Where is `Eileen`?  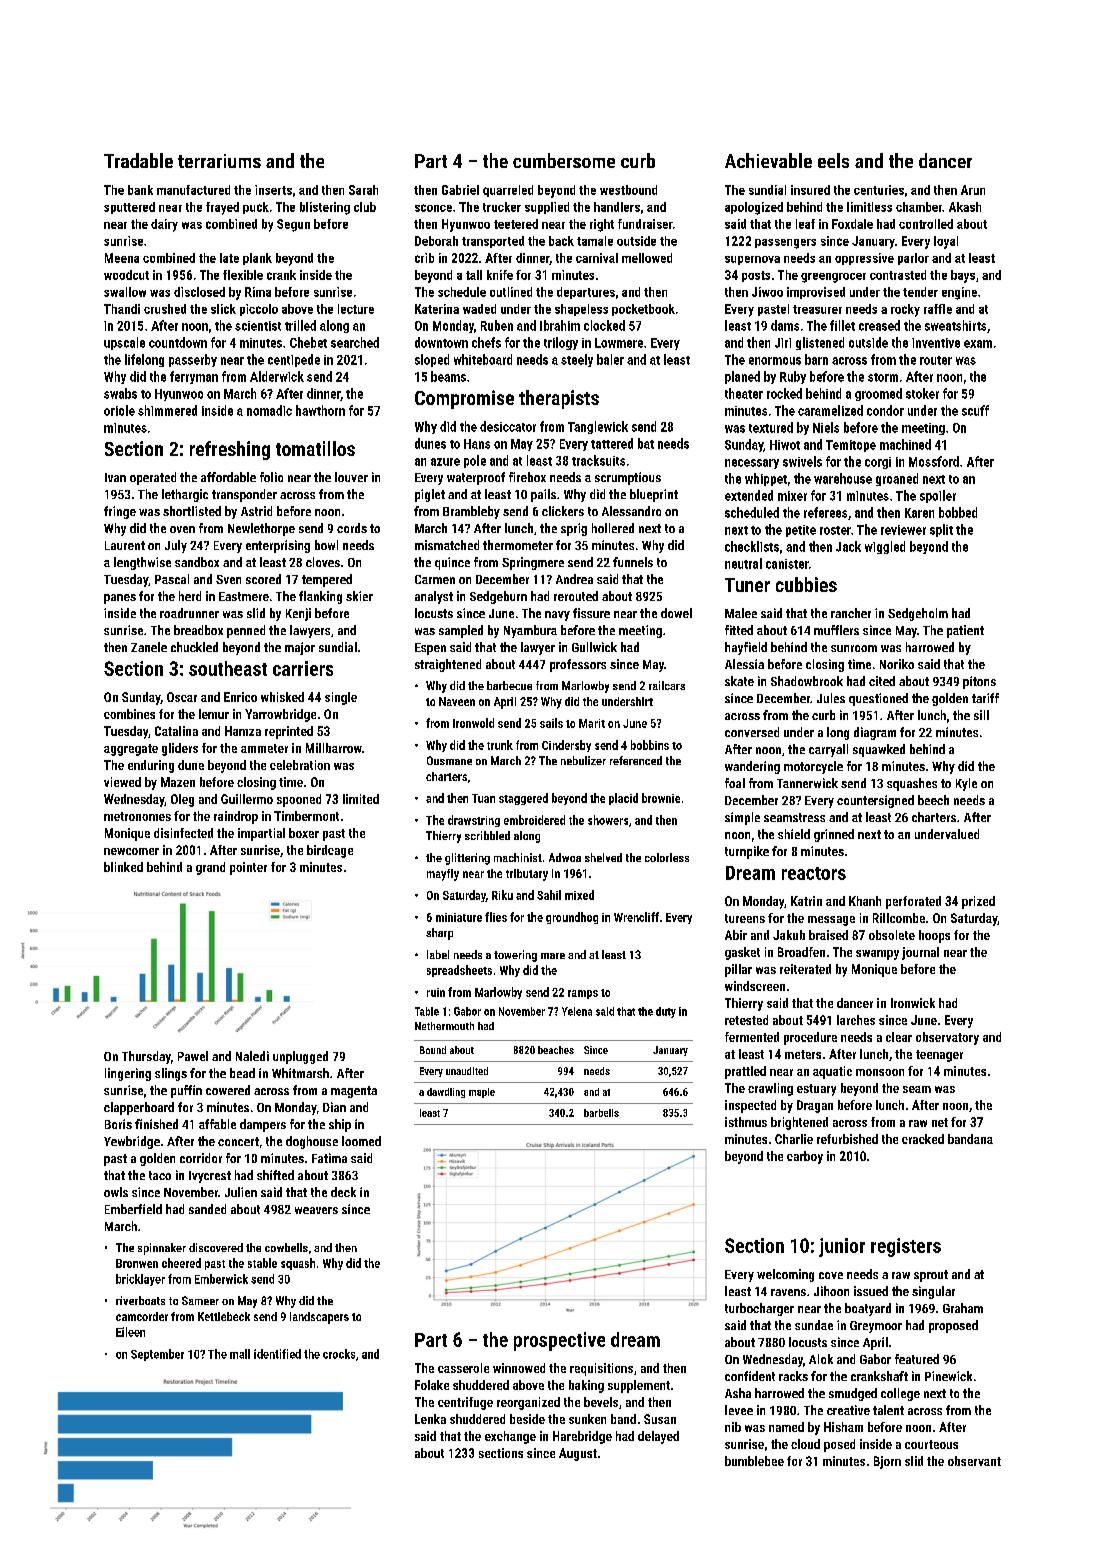 Eileen is located at coordinates (130, 1332).
